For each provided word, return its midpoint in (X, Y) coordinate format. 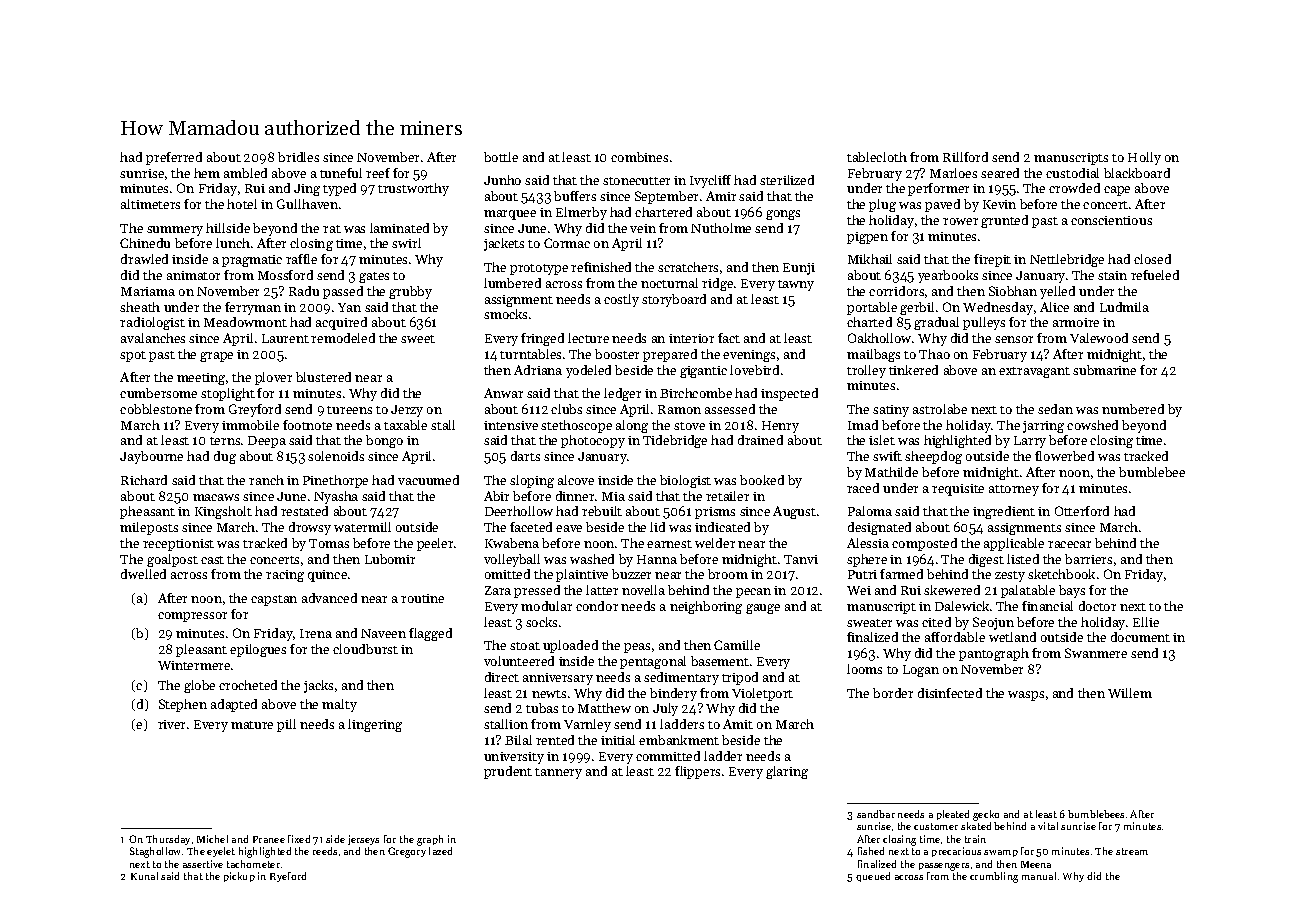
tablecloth (877, 157)
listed (1023, 559)
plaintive (582, 575)
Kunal (144, 876)
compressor (192, 617)
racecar (1069, 544)
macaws (216, 497)
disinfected (950, 693)
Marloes (953, 173)
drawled (144, 259)
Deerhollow (519, 511)
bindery (673, 694)
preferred (174, 158)
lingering (375, 725)
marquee (510, 215)
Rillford (965, 157)
